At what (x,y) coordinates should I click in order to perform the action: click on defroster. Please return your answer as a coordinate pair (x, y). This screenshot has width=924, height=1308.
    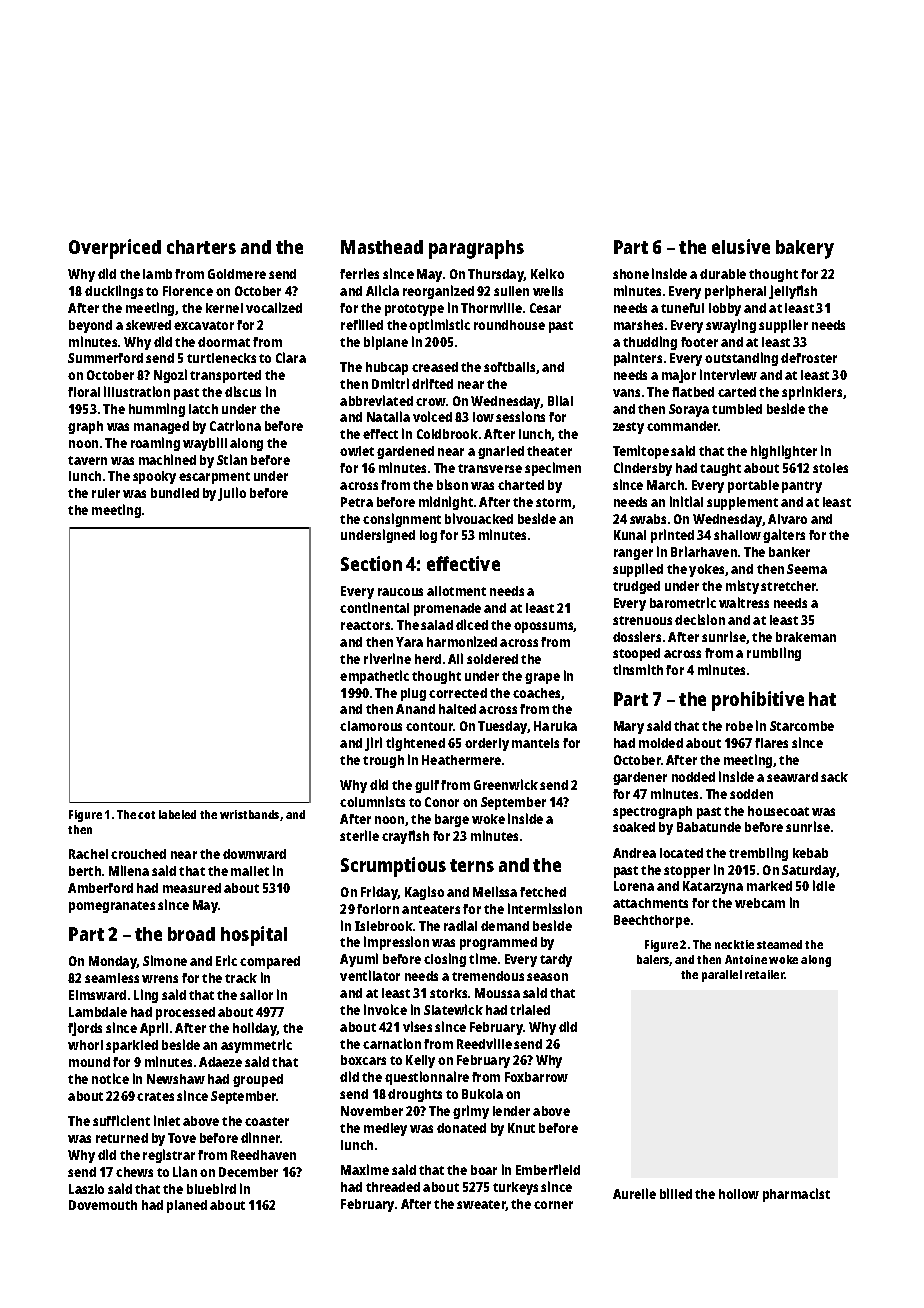
    Looking at the image, I should click on (809, 358).
